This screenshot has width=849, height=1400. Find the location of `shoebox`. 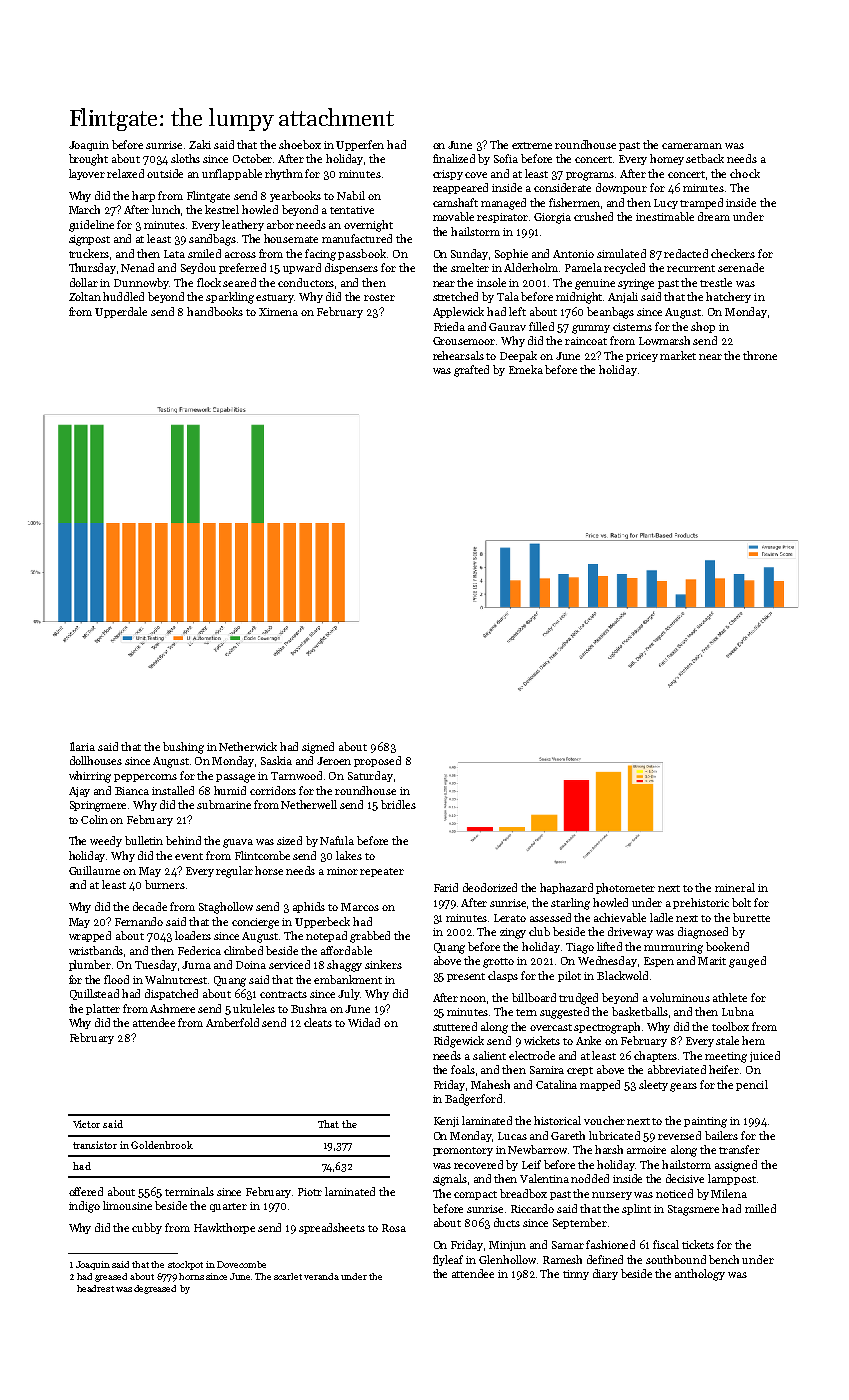

shoebox is located at coordinates (300, 144).
